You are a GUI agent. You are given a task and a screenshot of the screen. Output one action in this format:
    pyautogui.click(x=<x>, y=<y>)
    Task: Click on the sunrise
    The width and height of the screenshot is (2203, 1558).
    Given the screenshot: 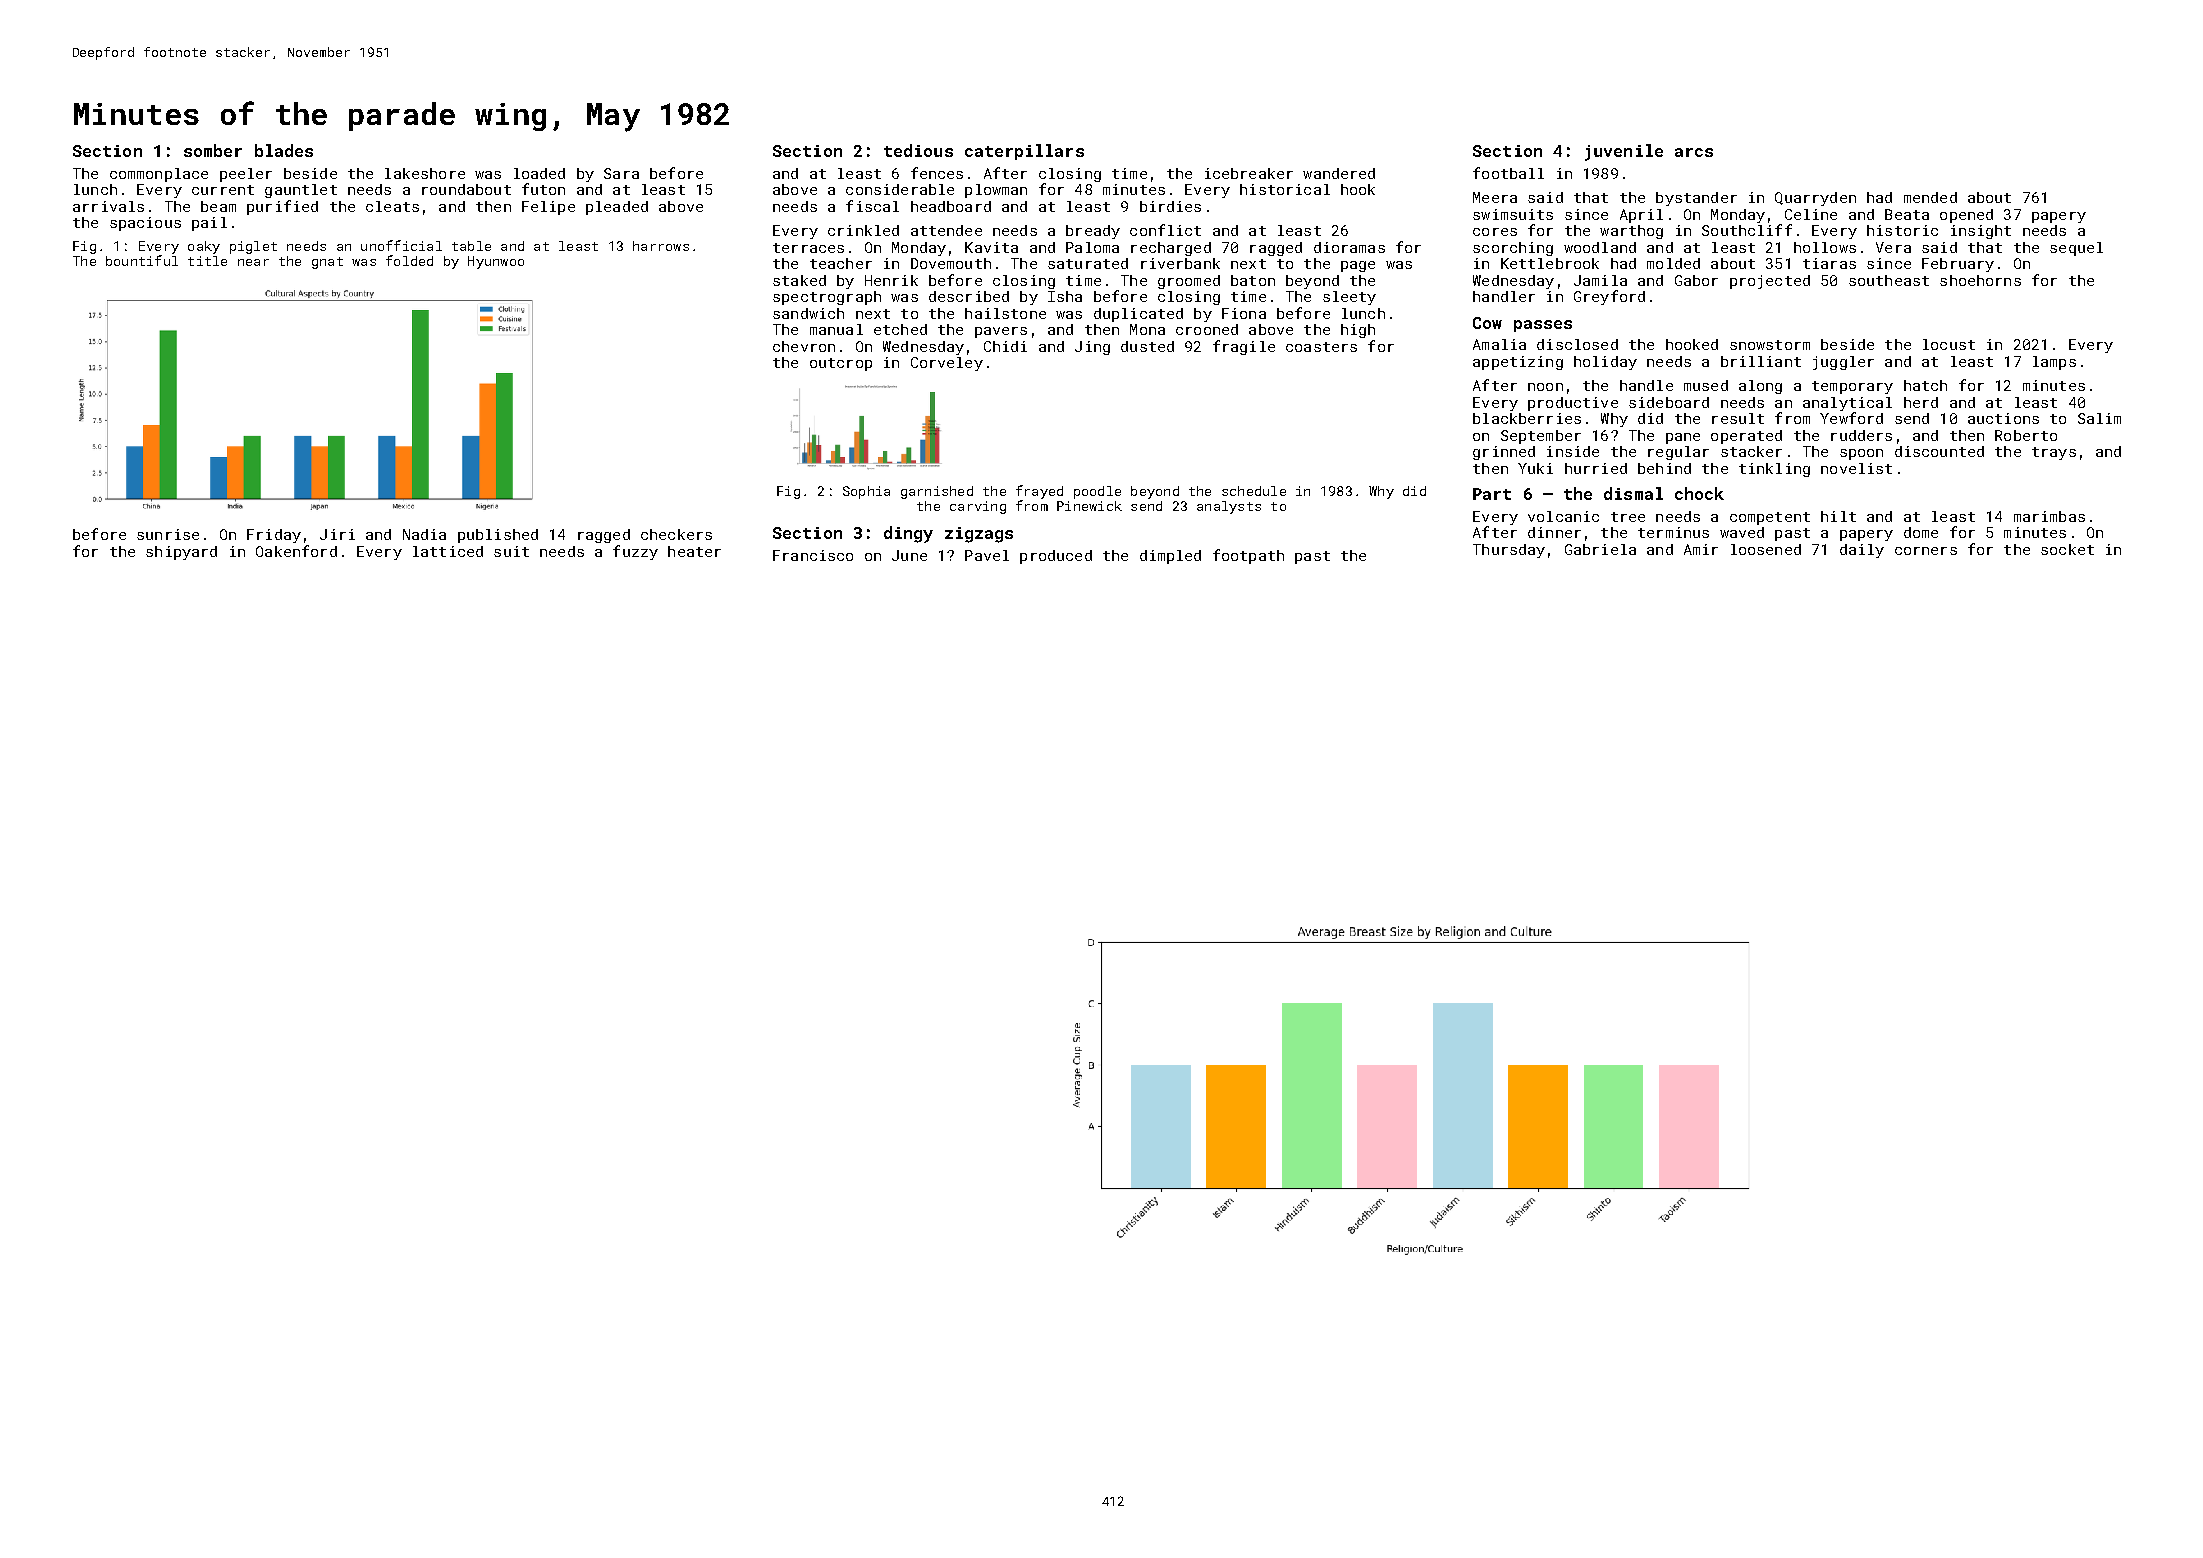 What is the action you would take?
    pyautogui.click(x=168, y=534)
